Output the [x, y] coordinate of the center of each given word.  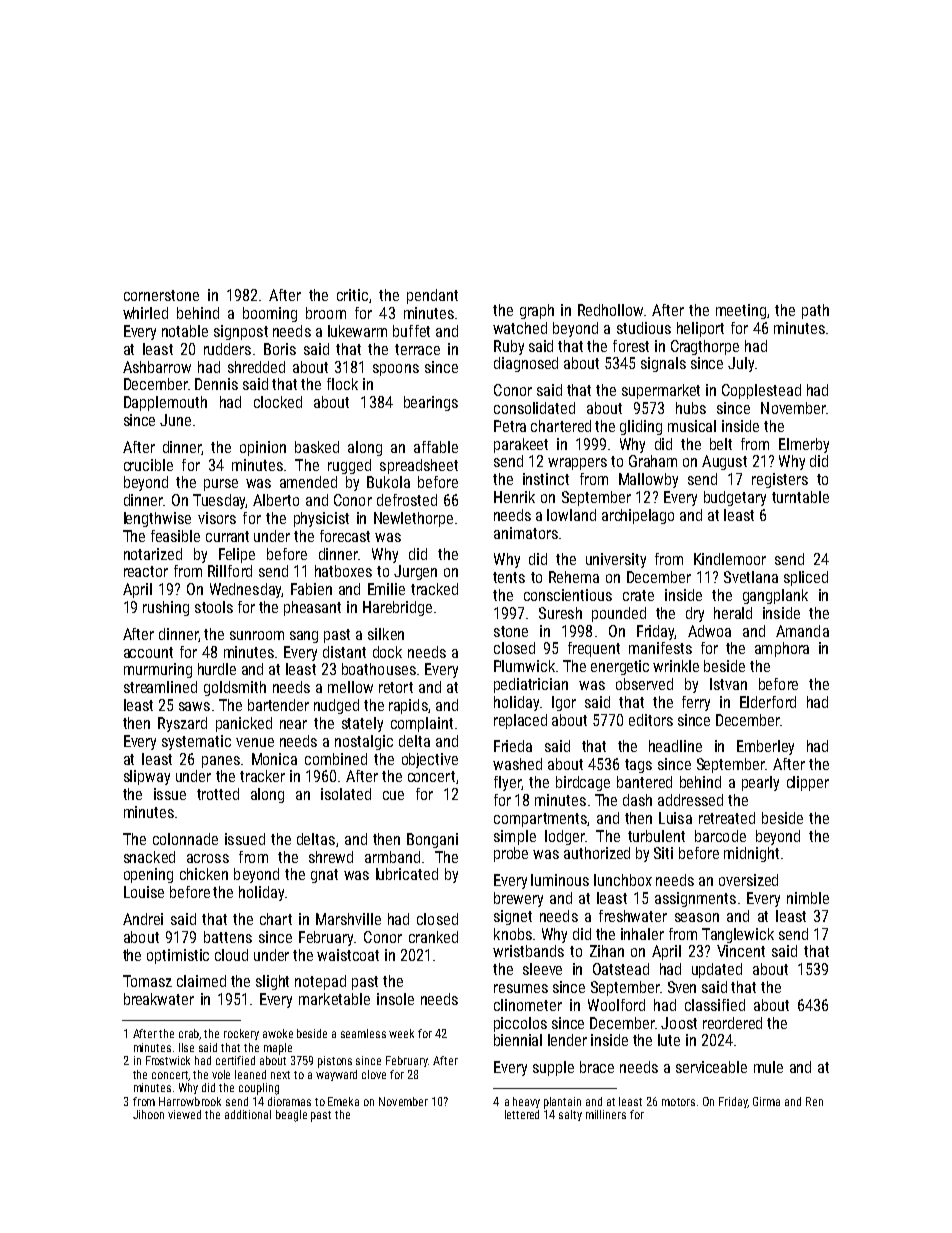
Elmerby [804, 445]
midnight [751, 854]
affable [436, 447]
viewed [184, 1114]
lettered [522, 1114]
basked [317, 447]
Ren [814, 1101]
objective [430, 760]
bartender [278, 705]
